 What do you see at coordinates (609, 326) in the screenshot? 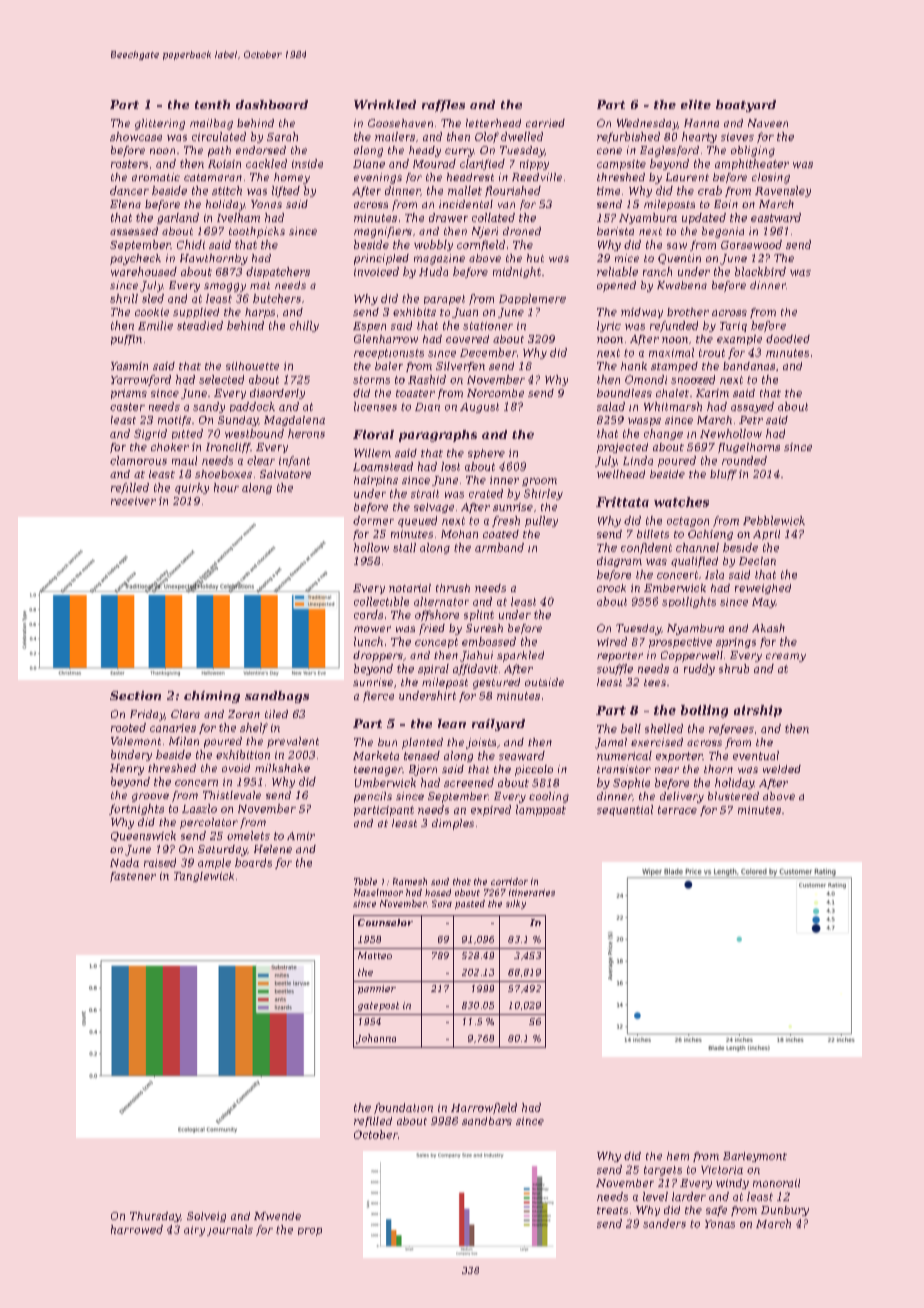
I see `lyric` at bounding box center [609, 326].
